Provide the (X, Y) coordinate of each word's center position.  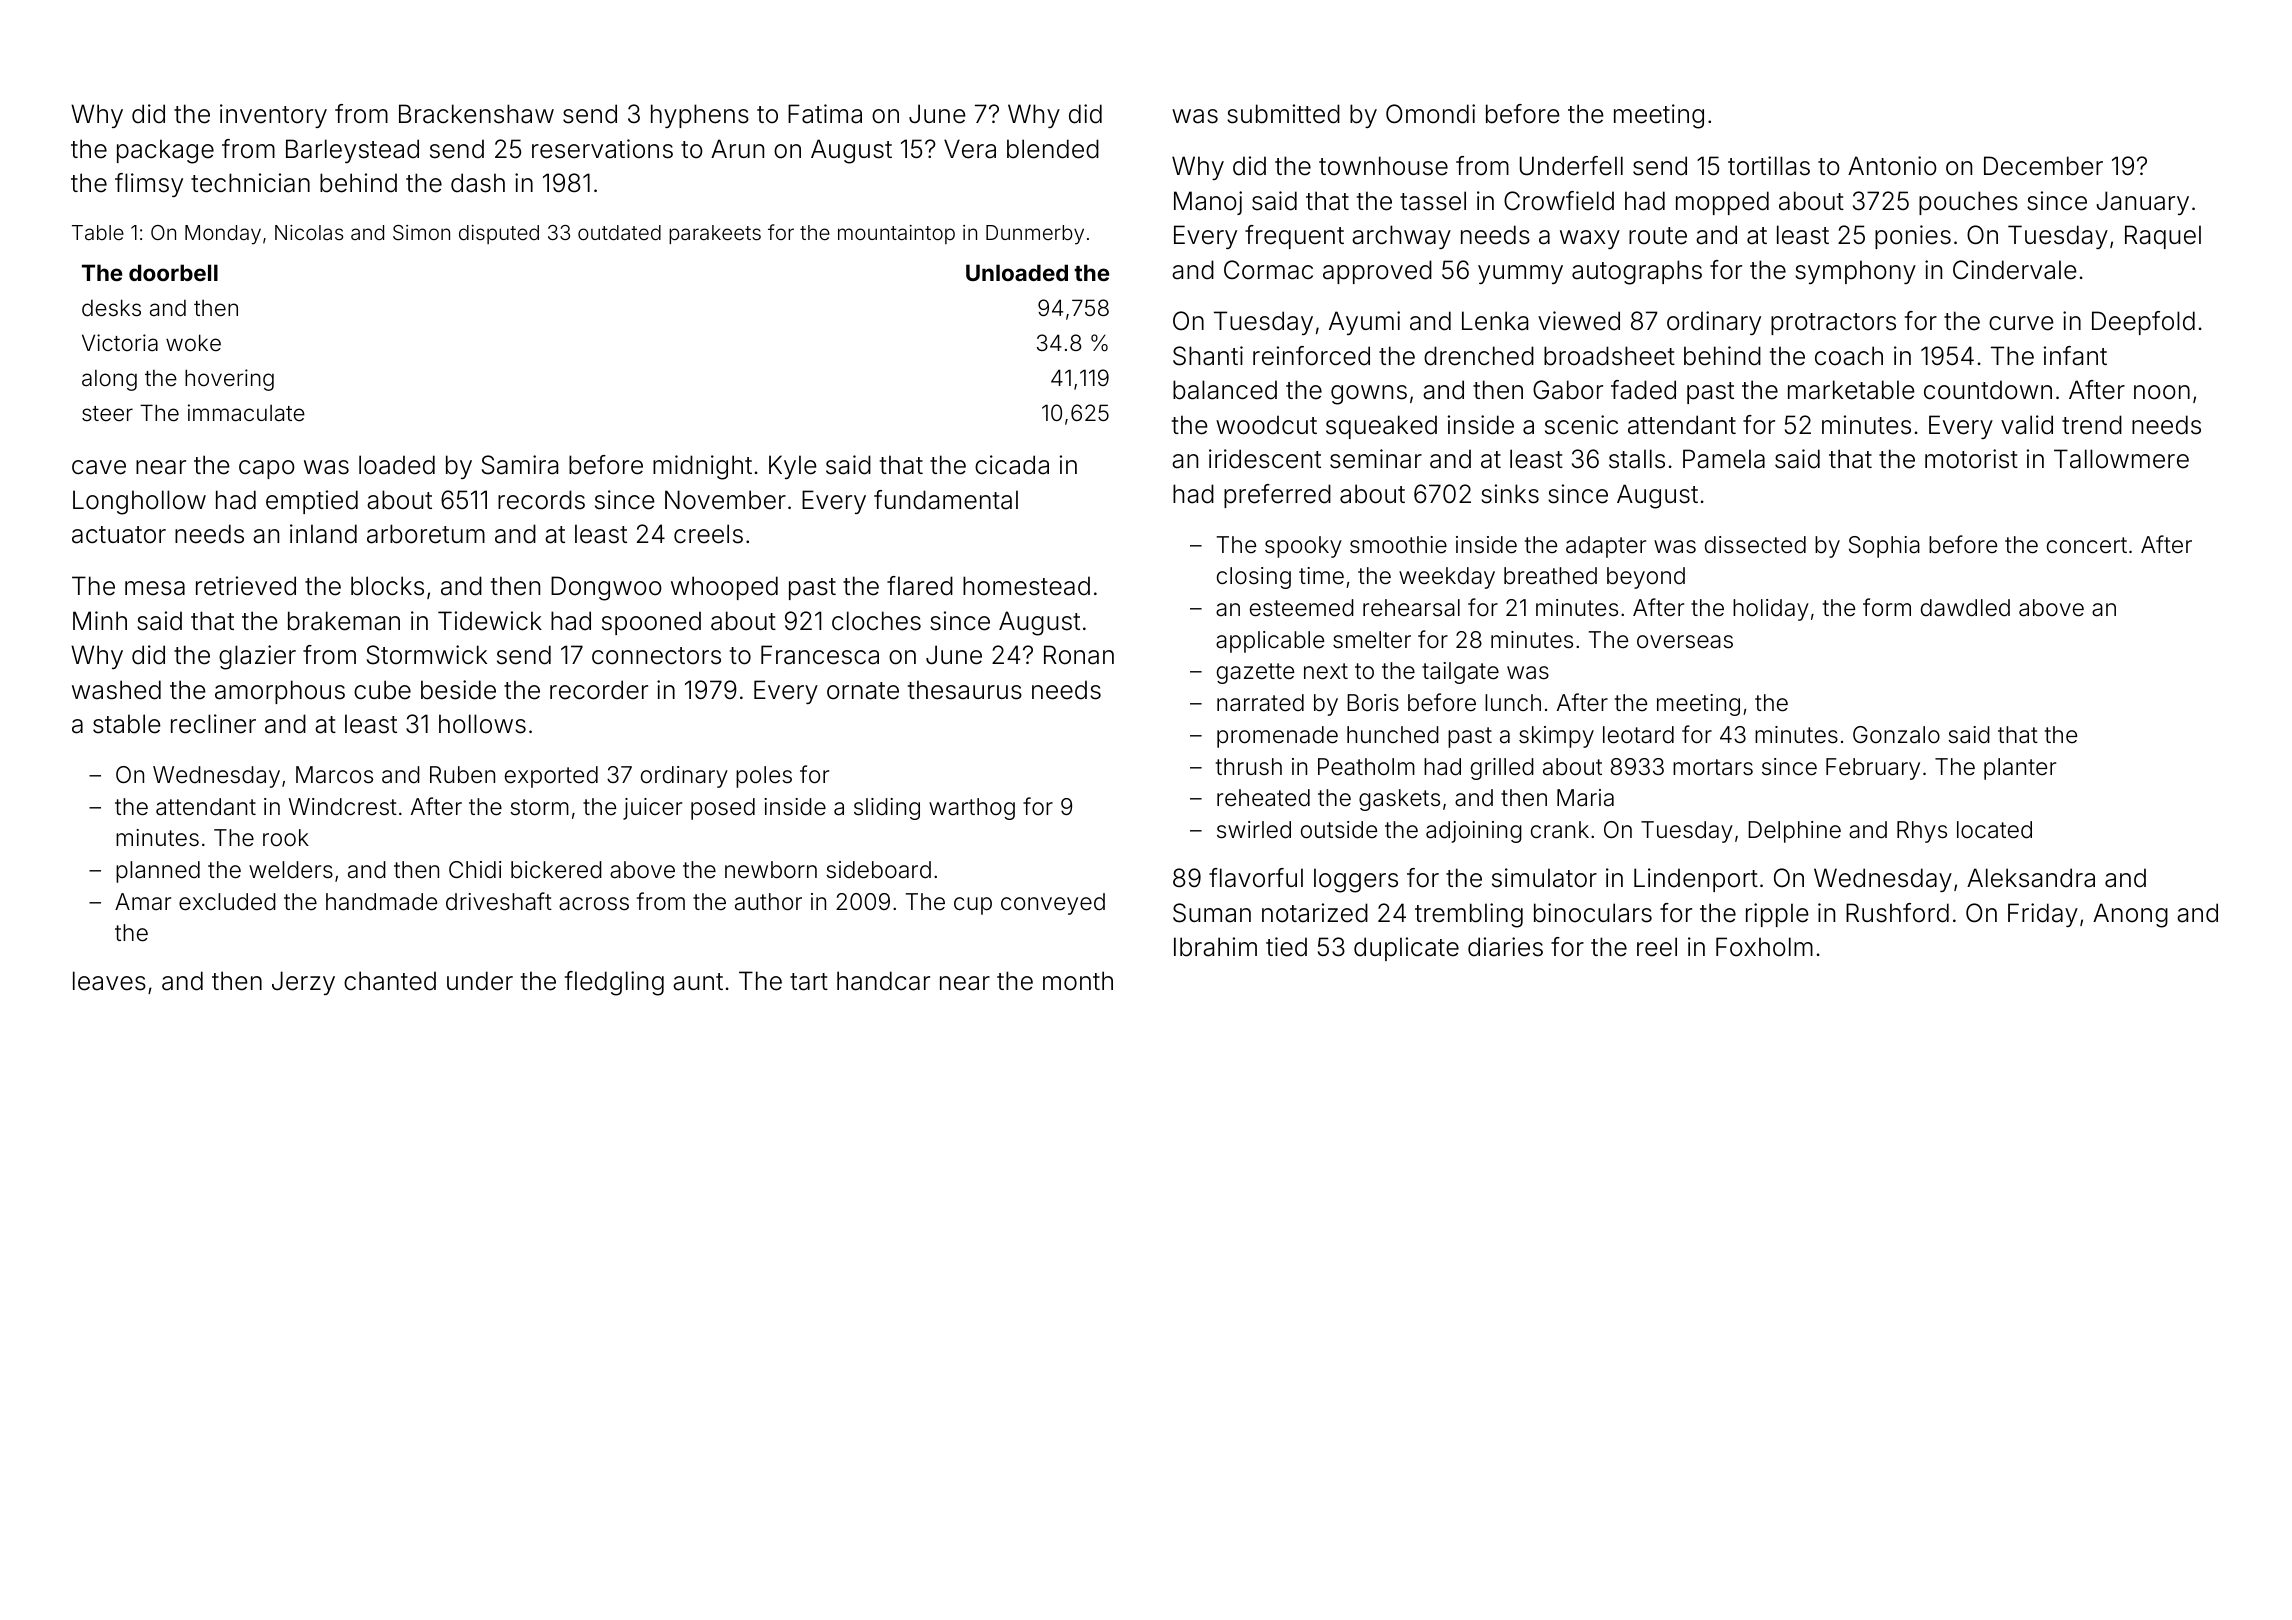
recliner (213, 724)
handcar (883, 981)
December (2043, 166)
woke (193, 343)
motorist (1971, 459)
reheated (1263, 798)
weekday (1447, 578)
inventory (273, 116)
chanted (390, 981)
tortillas (1769, 166)
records (541, 500)
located (1994, 830)
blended (1053, 149)
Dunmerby (1035, 235)
